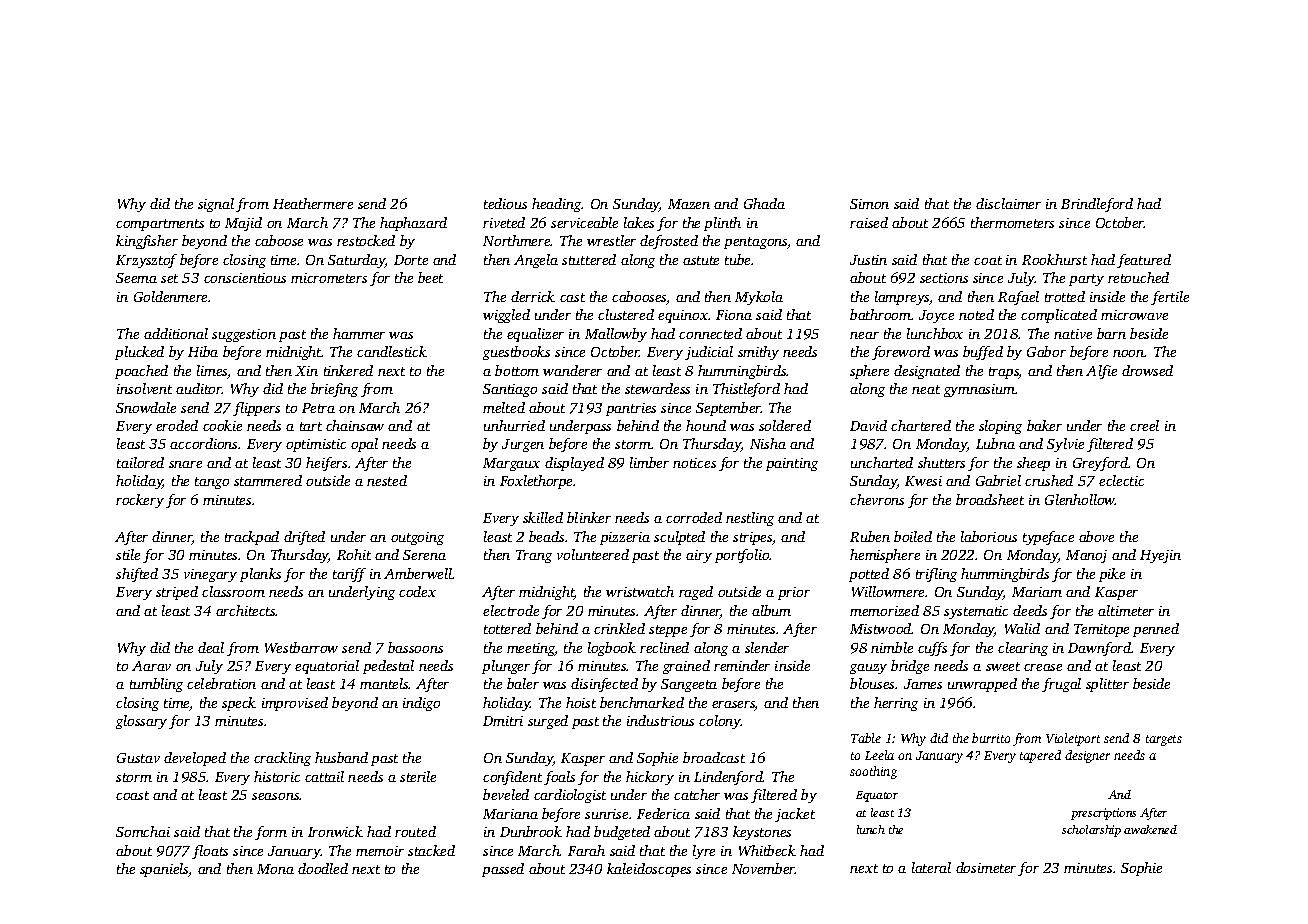  Describe the element at coordinates (160, 225) in the image. I see `compartments` at that location.
